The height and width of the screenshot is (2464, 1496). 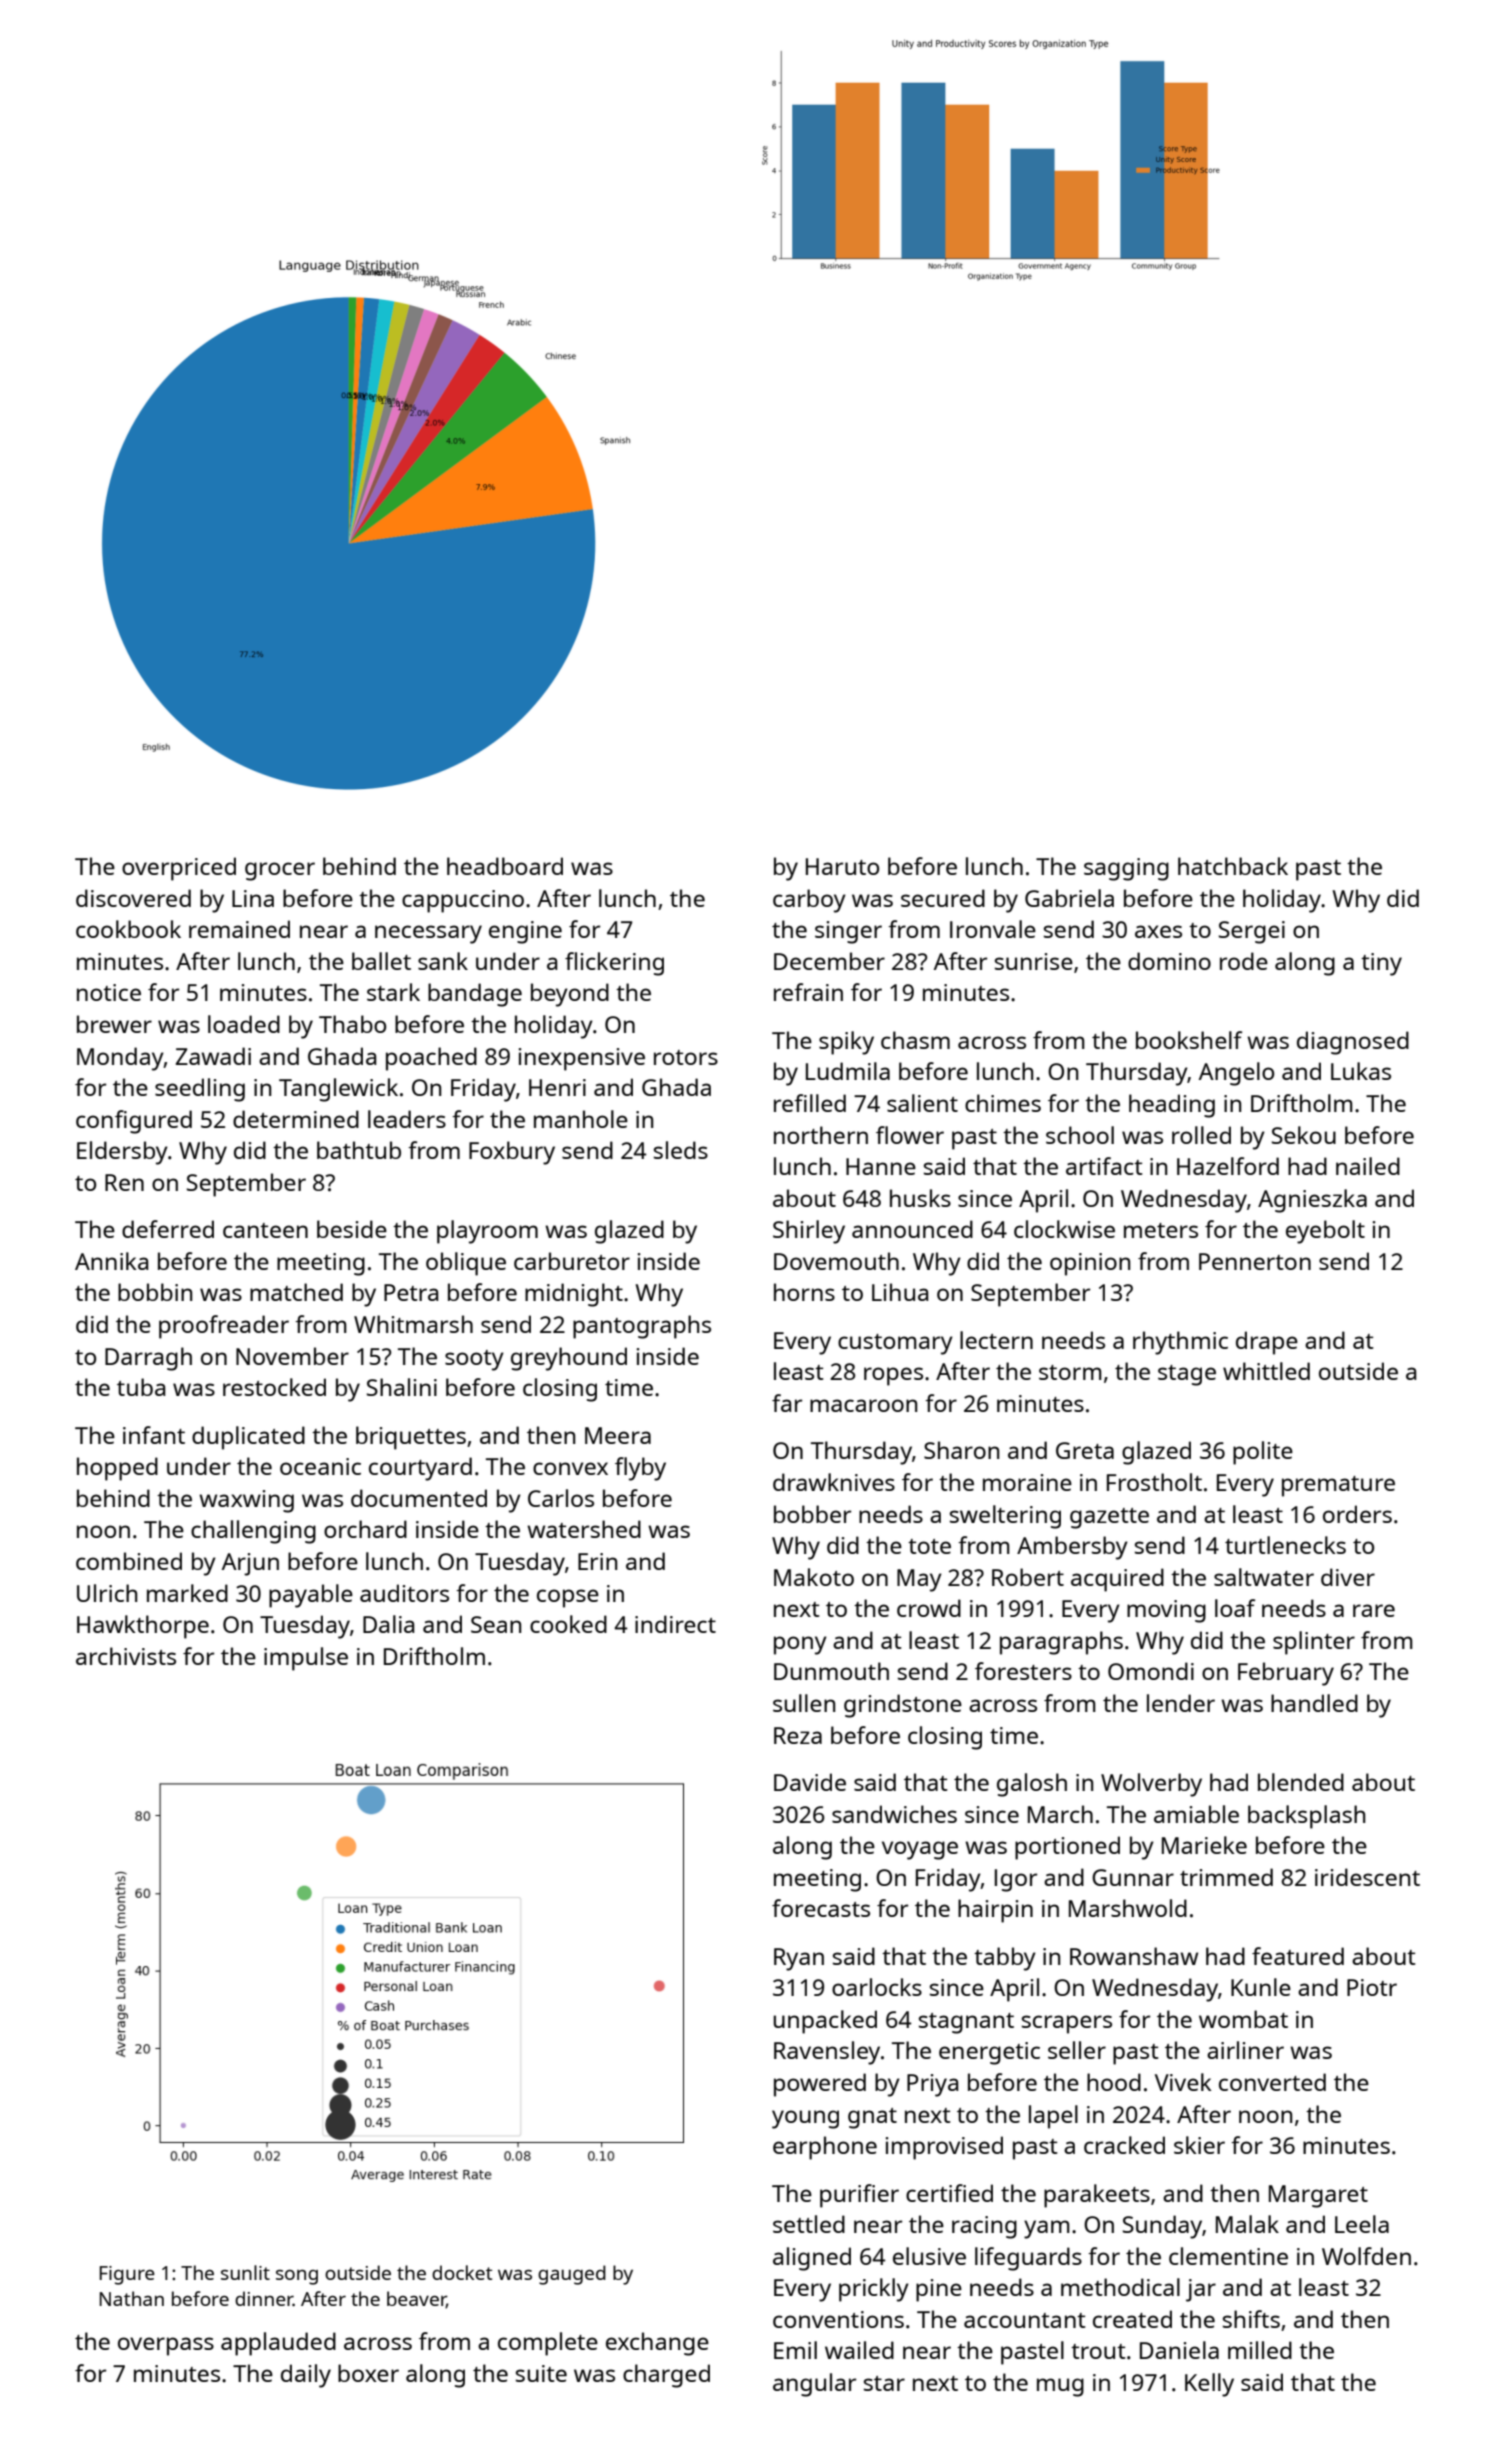 What do you see at coordinates (280, 871) in the screenshot?
I see `grocer` at bounding box center [280, 871].
